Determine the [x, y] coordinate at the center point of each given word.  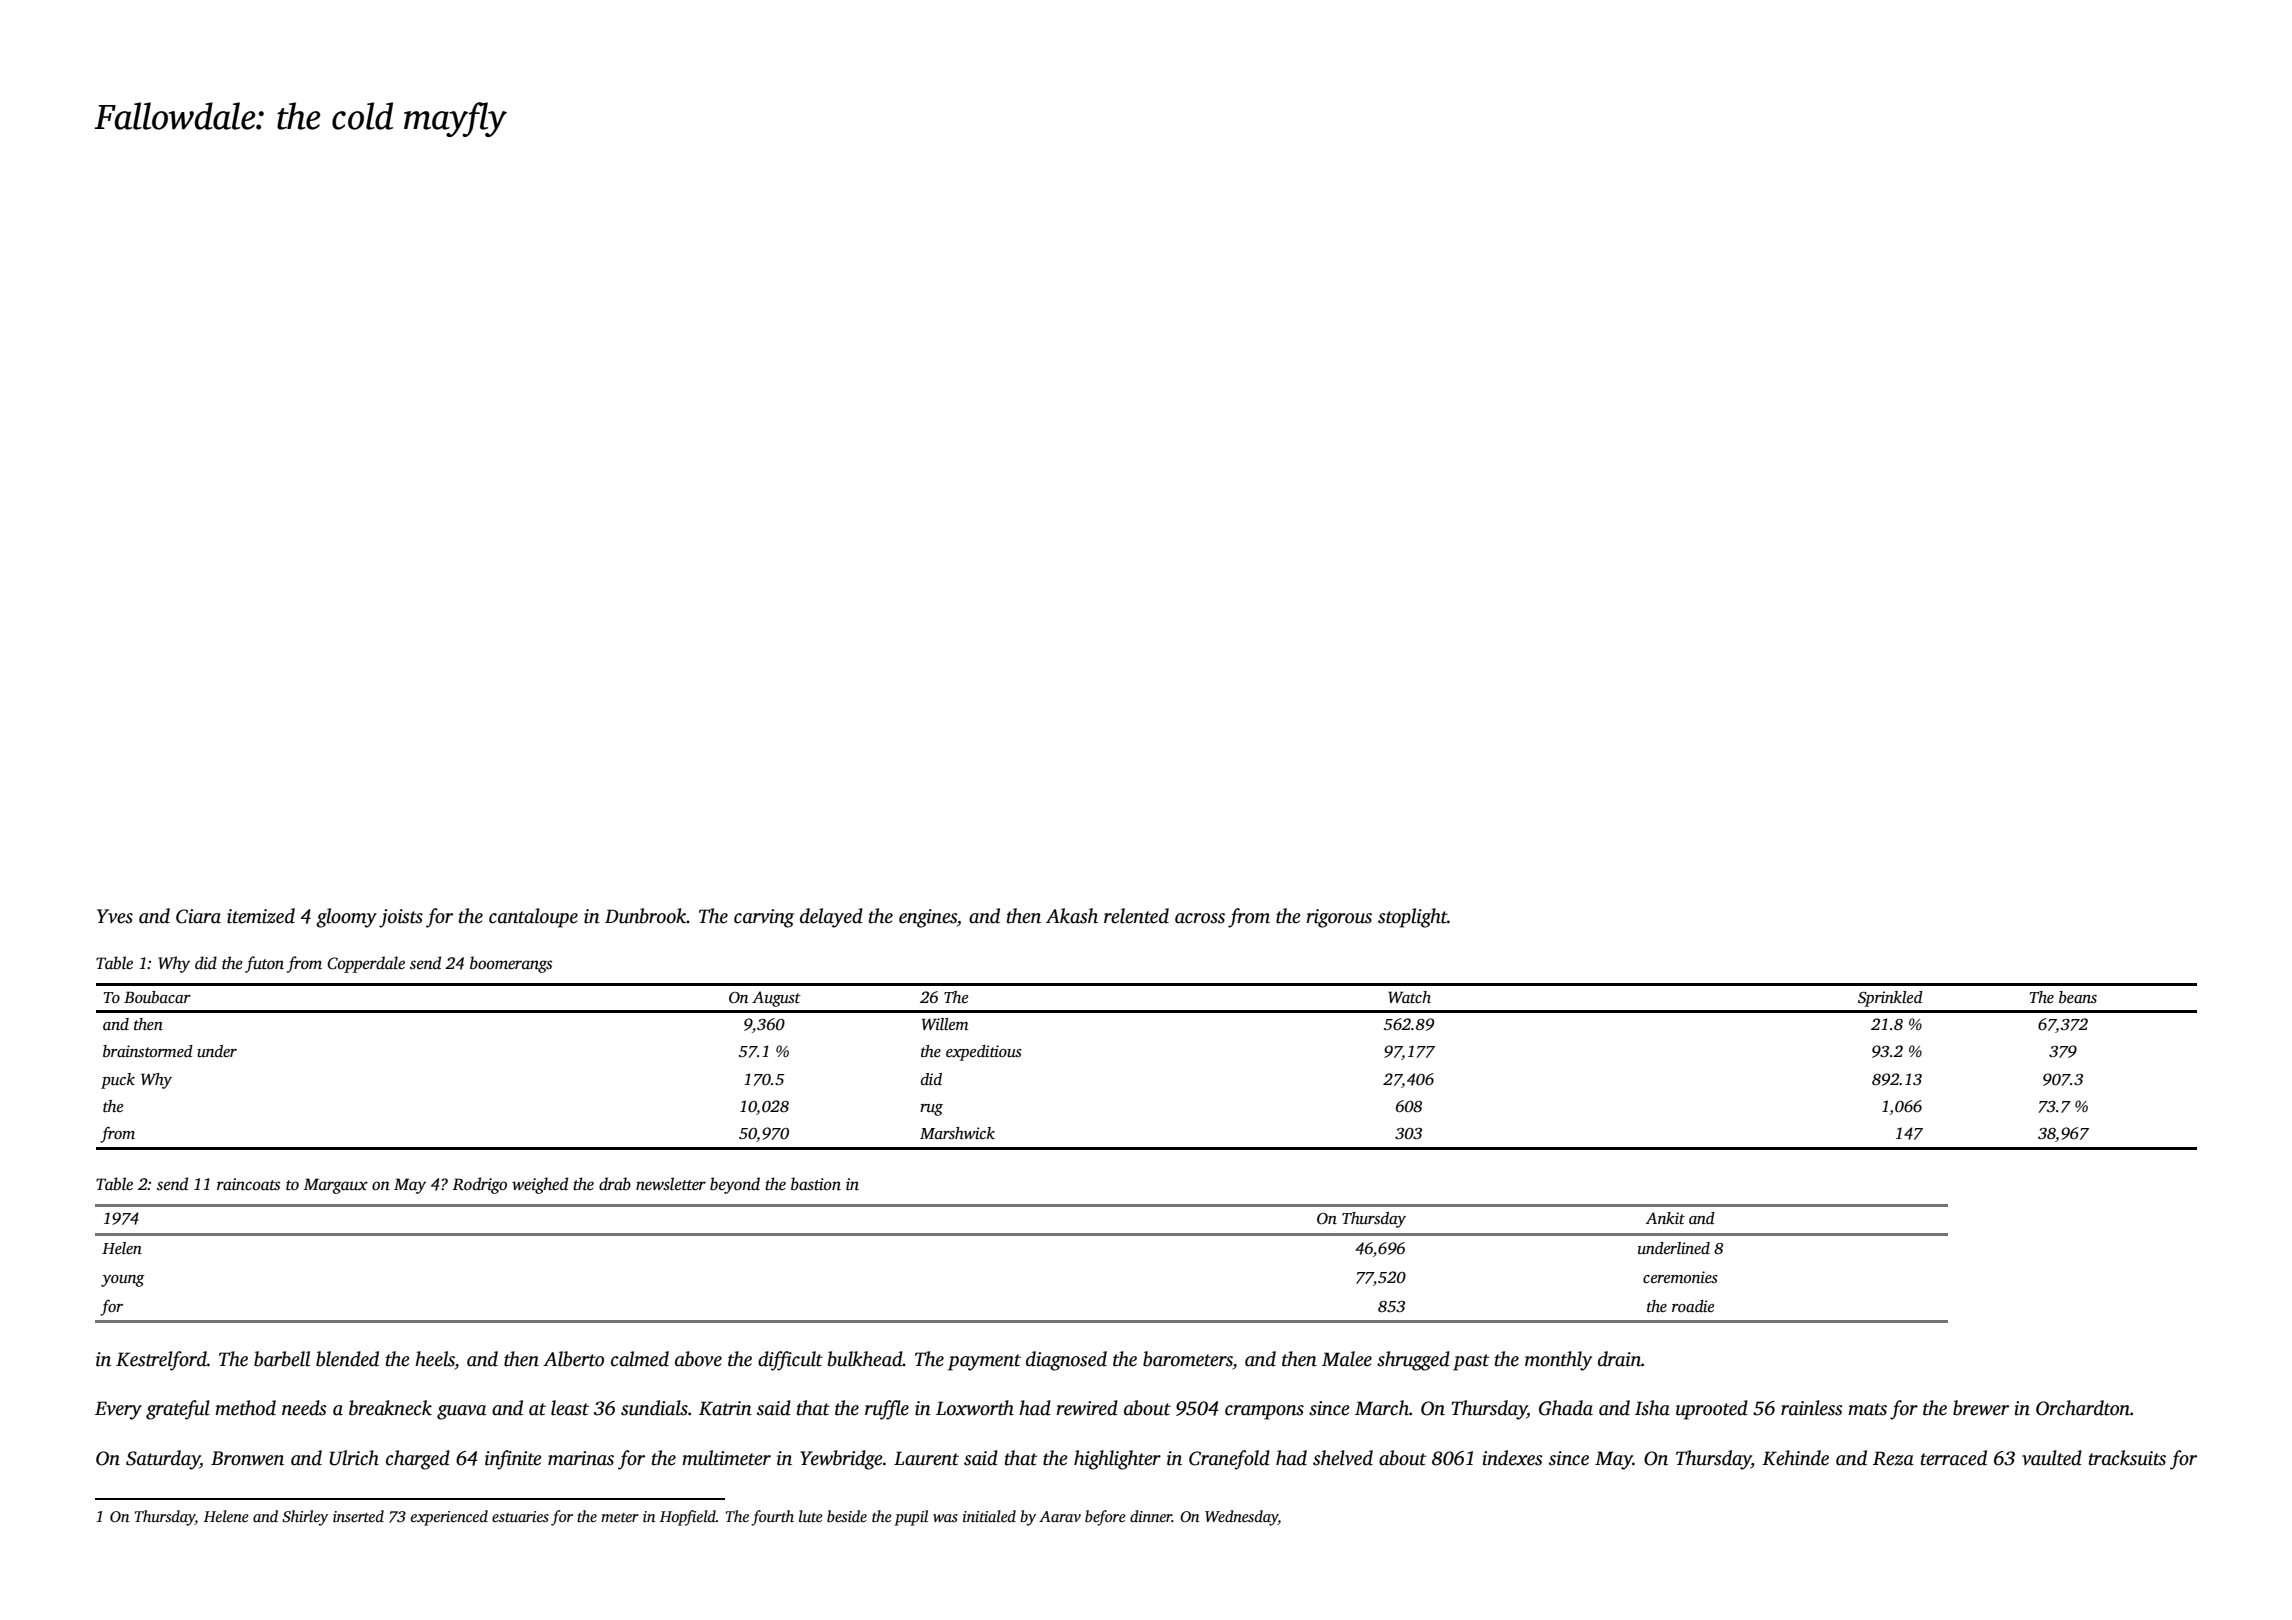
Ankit [1665, 1218]
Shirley [305, 1518]
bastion [816, 1184]
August [776, 999]
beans [2078, 997]
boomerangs [511, 964]
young [122, 1281]
